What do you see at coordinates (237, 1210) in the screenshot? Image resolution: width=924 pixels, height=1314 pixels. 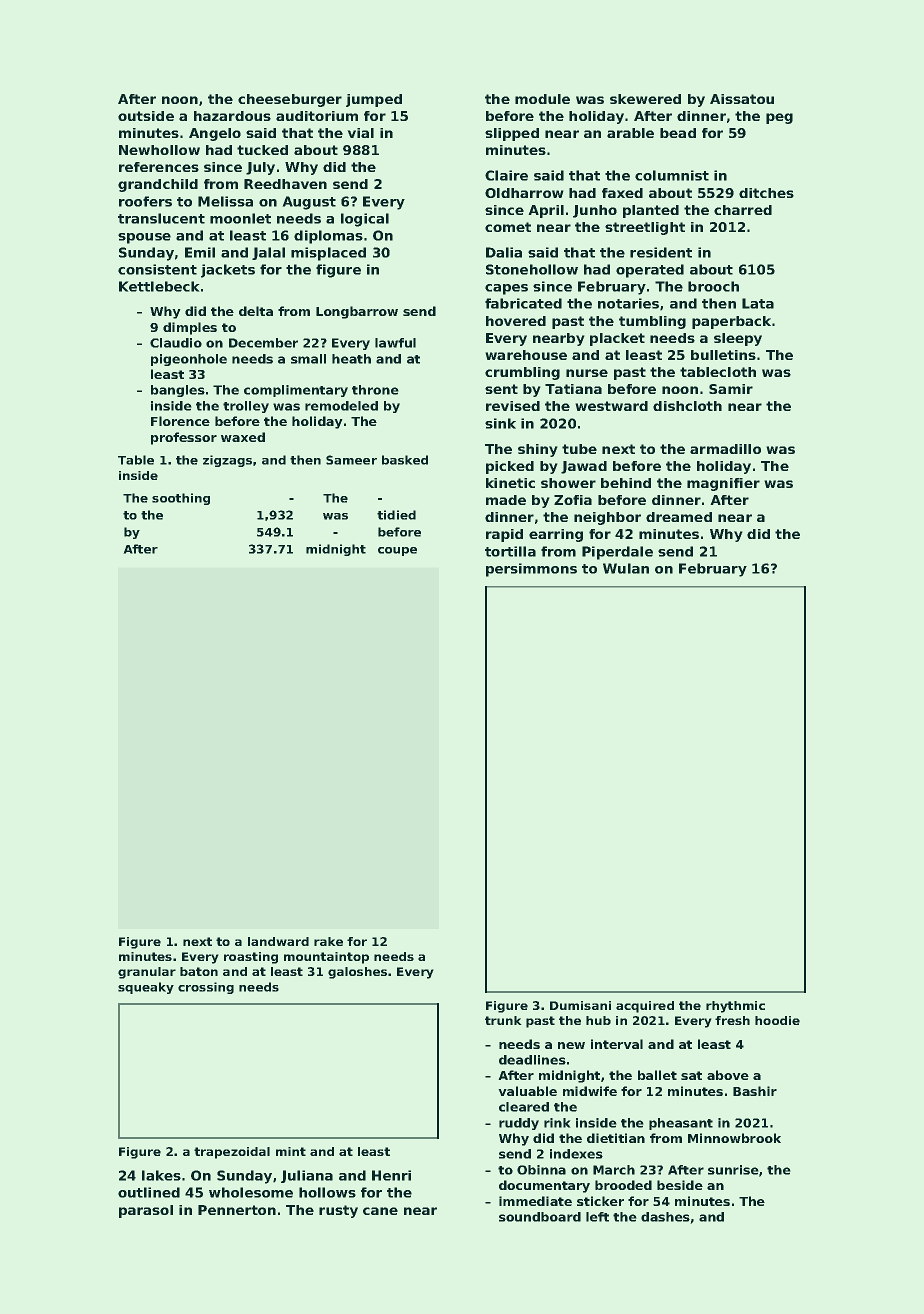 I see `Pennerton` at bounding box center [237, 1210].
